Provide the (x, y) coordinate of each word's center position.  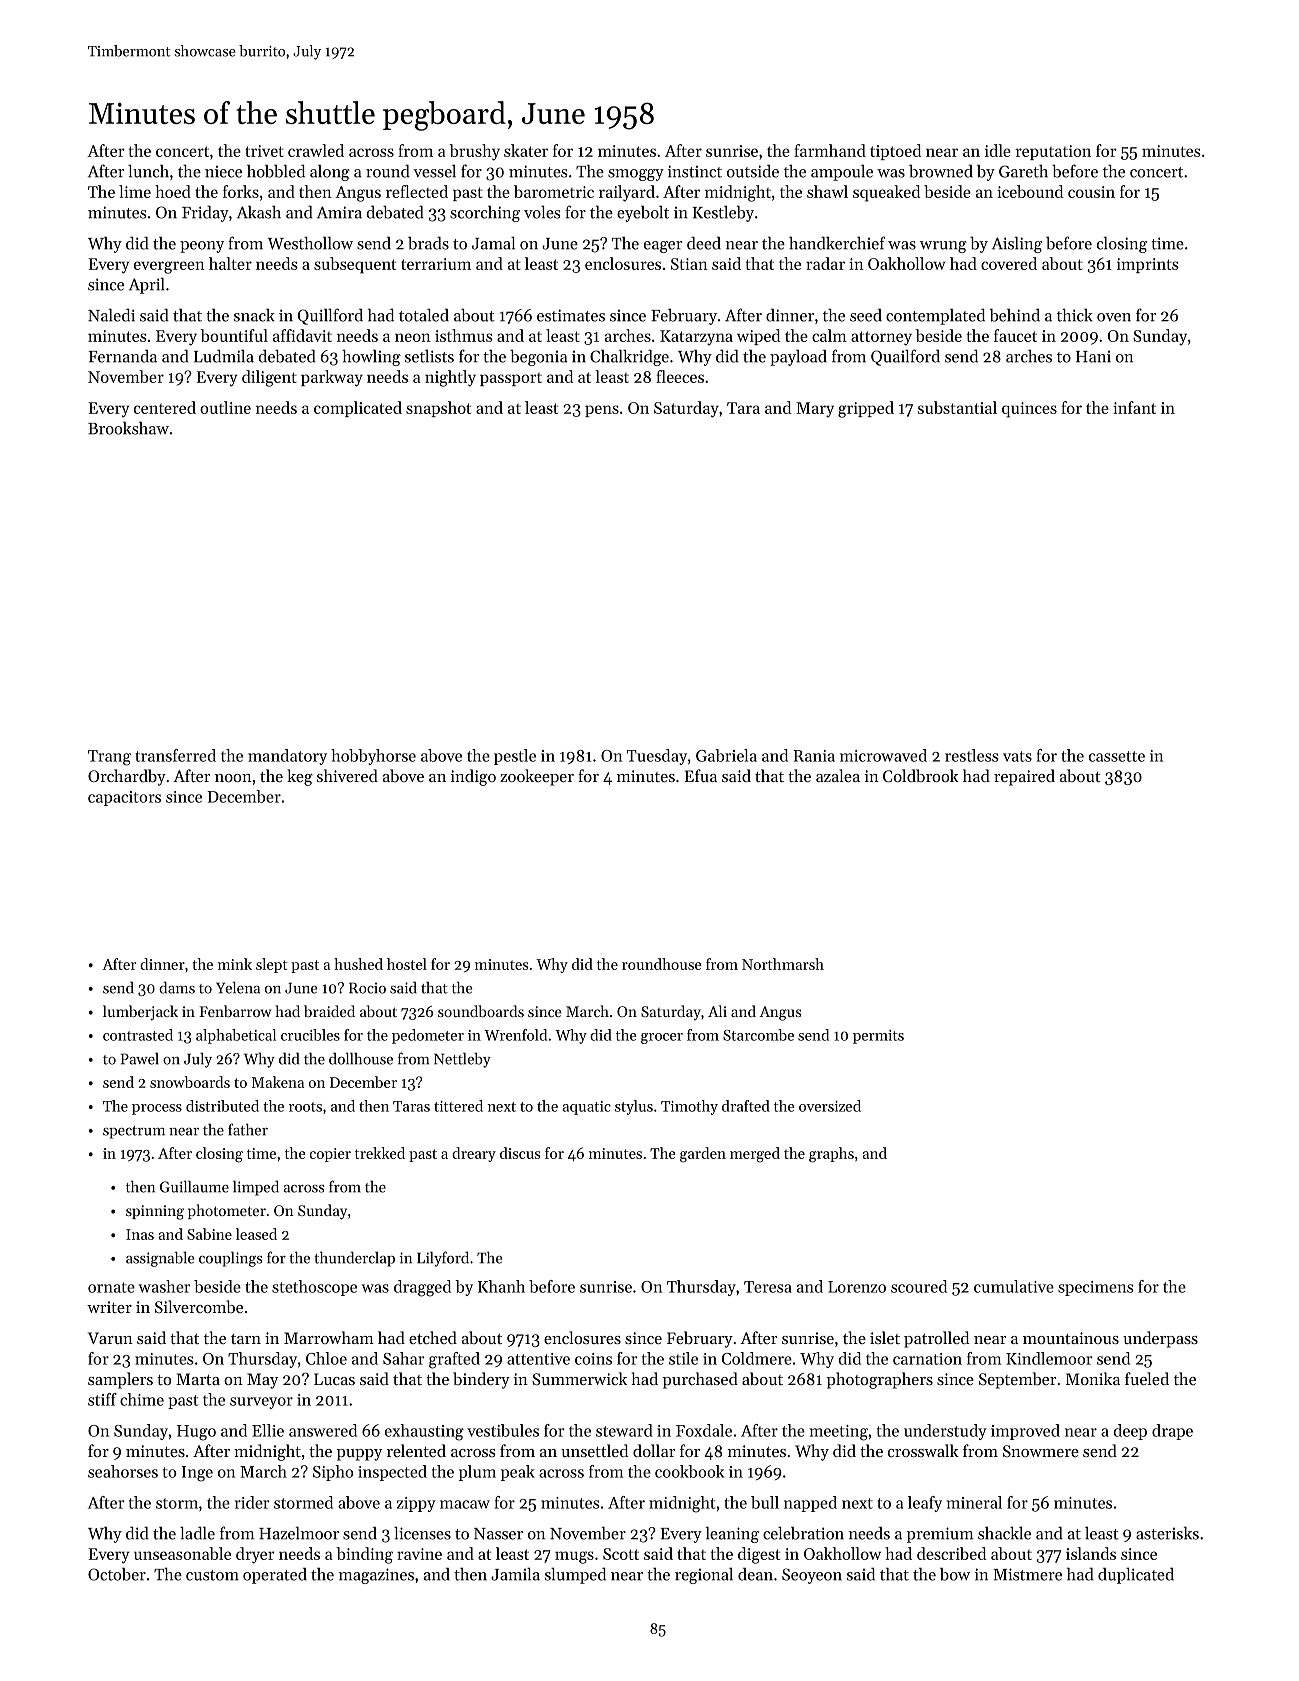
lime (135, 191)
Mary (815, 410)
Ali (717, 1011)
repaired (1024, 777)
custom (212, 1575)
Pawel (140, 1059)
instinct (695, 171)
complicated (358, 409)
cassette (1117, 756)
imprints (1148, 265)
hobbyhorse (373, 757)
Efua (701, 775)
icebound (1030, 191)
